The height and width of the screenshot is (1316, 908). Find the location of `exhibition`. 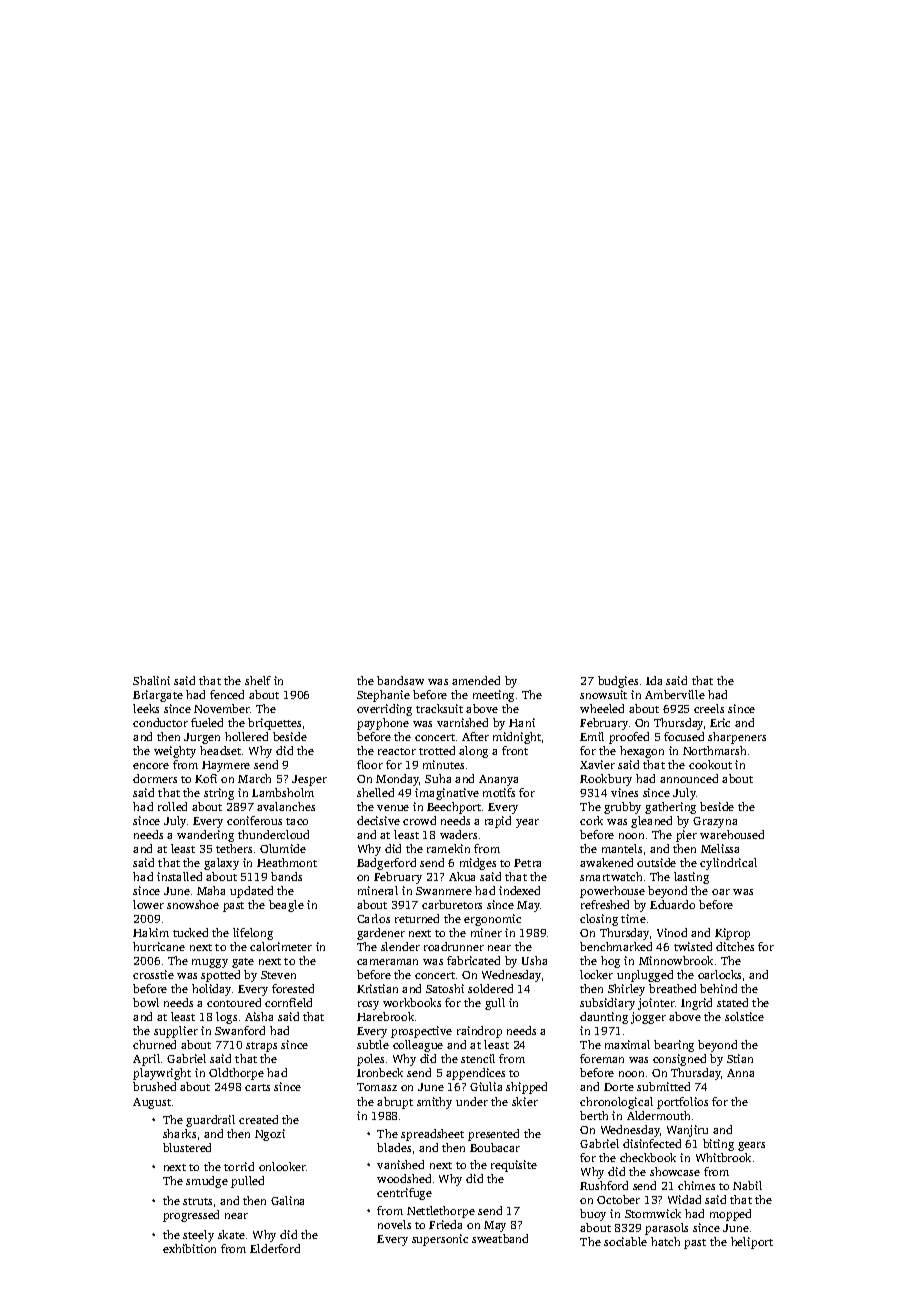

exhibition is located at coordinates (189, 1248).
